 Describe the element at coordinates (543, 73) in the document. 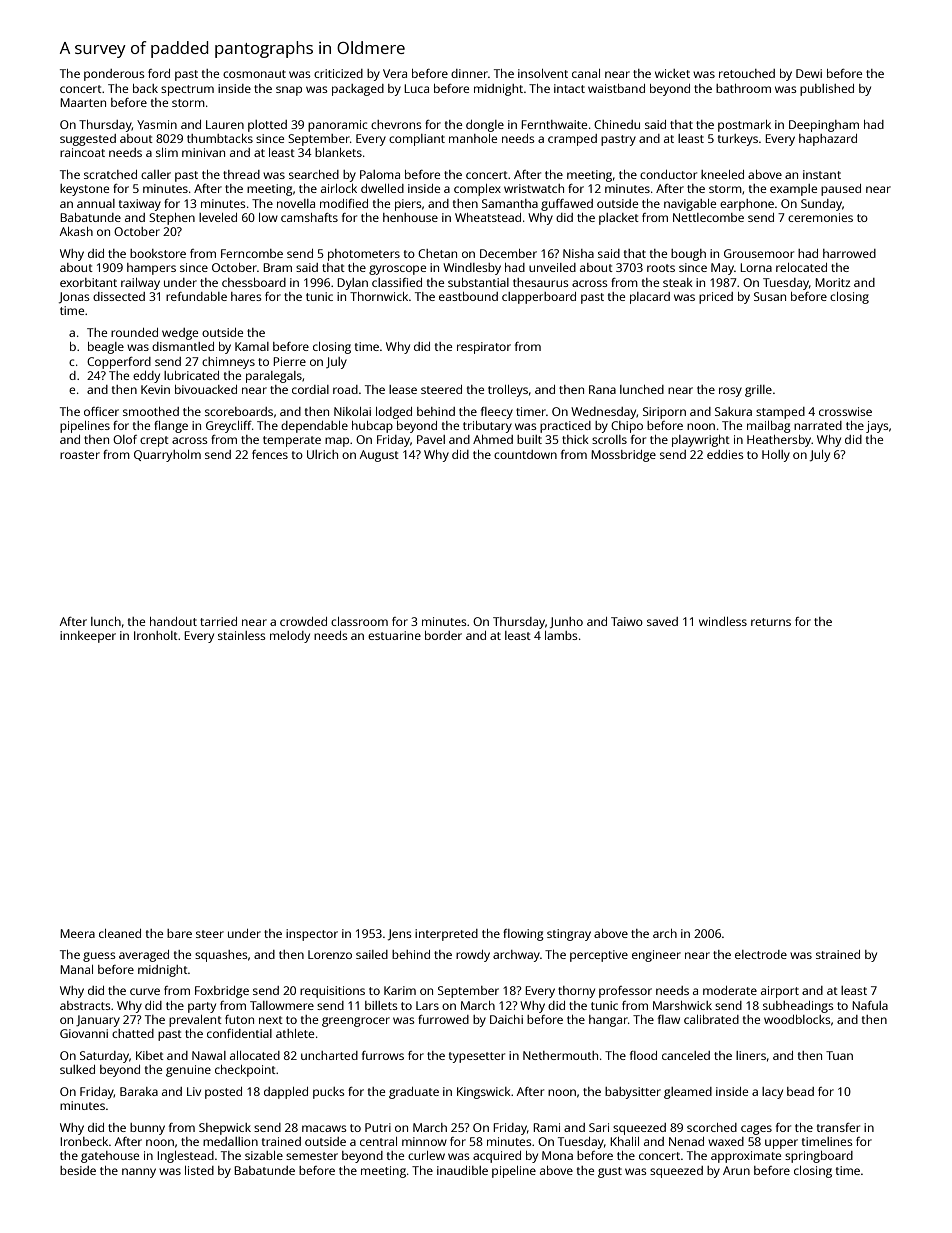

I see `insolvent` at that location.
